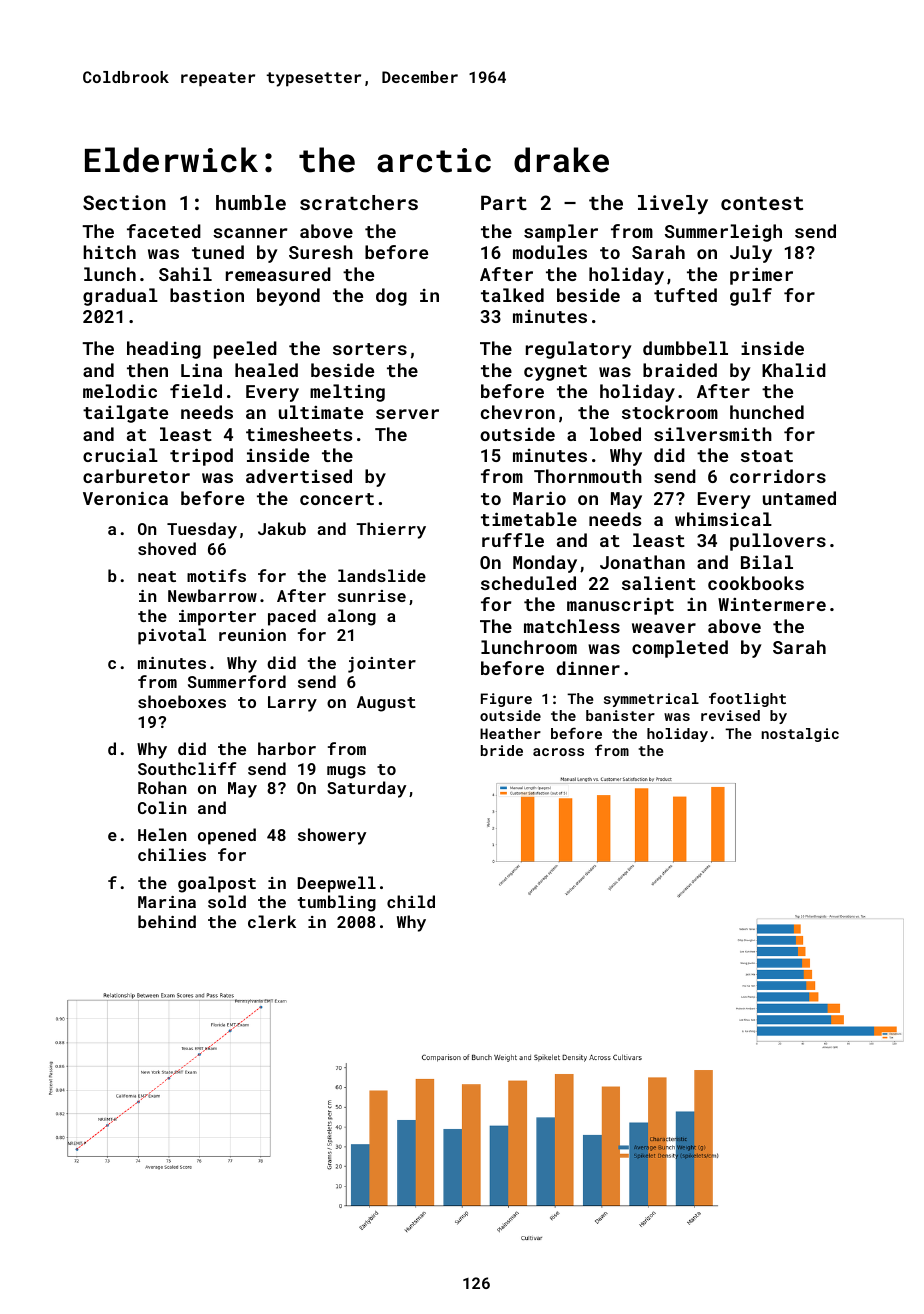  Describe the element at coordinates (518, 412) in the page. I see `chevron` at that location.
